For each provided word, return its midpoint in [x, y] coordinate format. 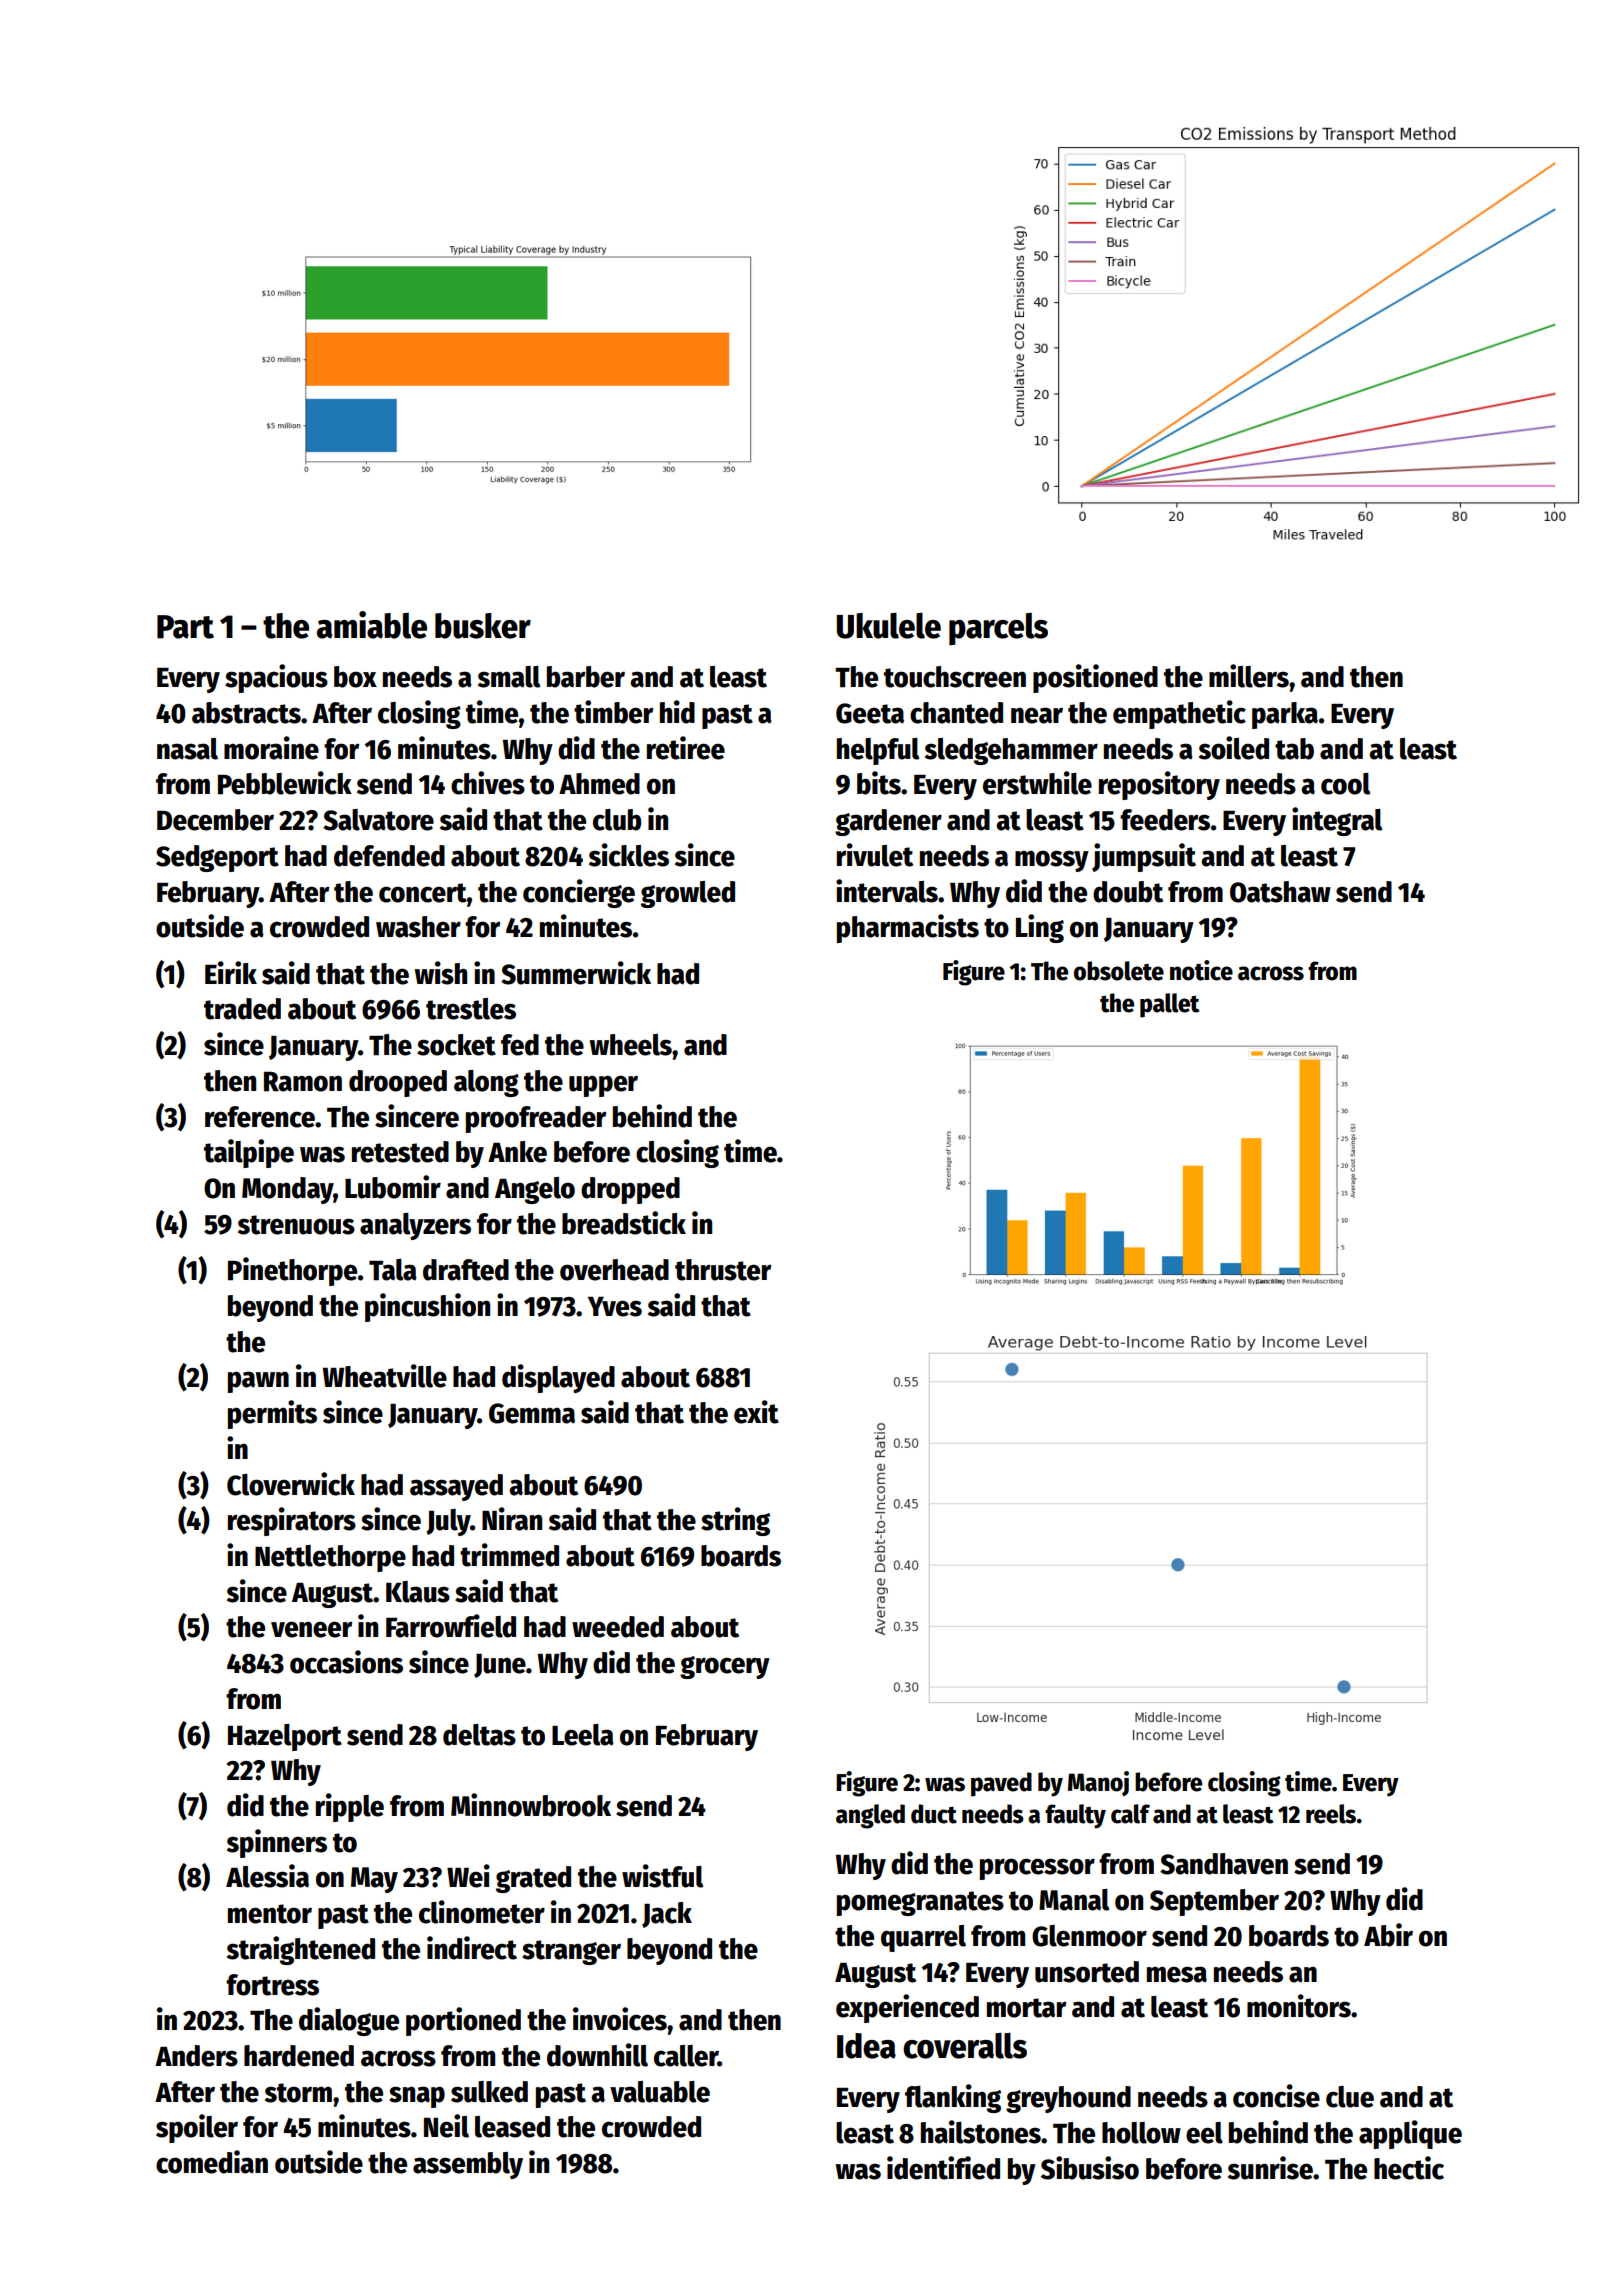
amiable [372, 625]
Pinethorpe [292, 1271]
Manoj [1098, 1783]
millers [1249, 676]
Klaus [418, 1592]
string [735, 1521]
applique [1410, 2134]
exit [756, 1412]
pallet [1169, 1005]
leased [512, 2127]
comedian [212, 2162]
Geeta [870, 713]
